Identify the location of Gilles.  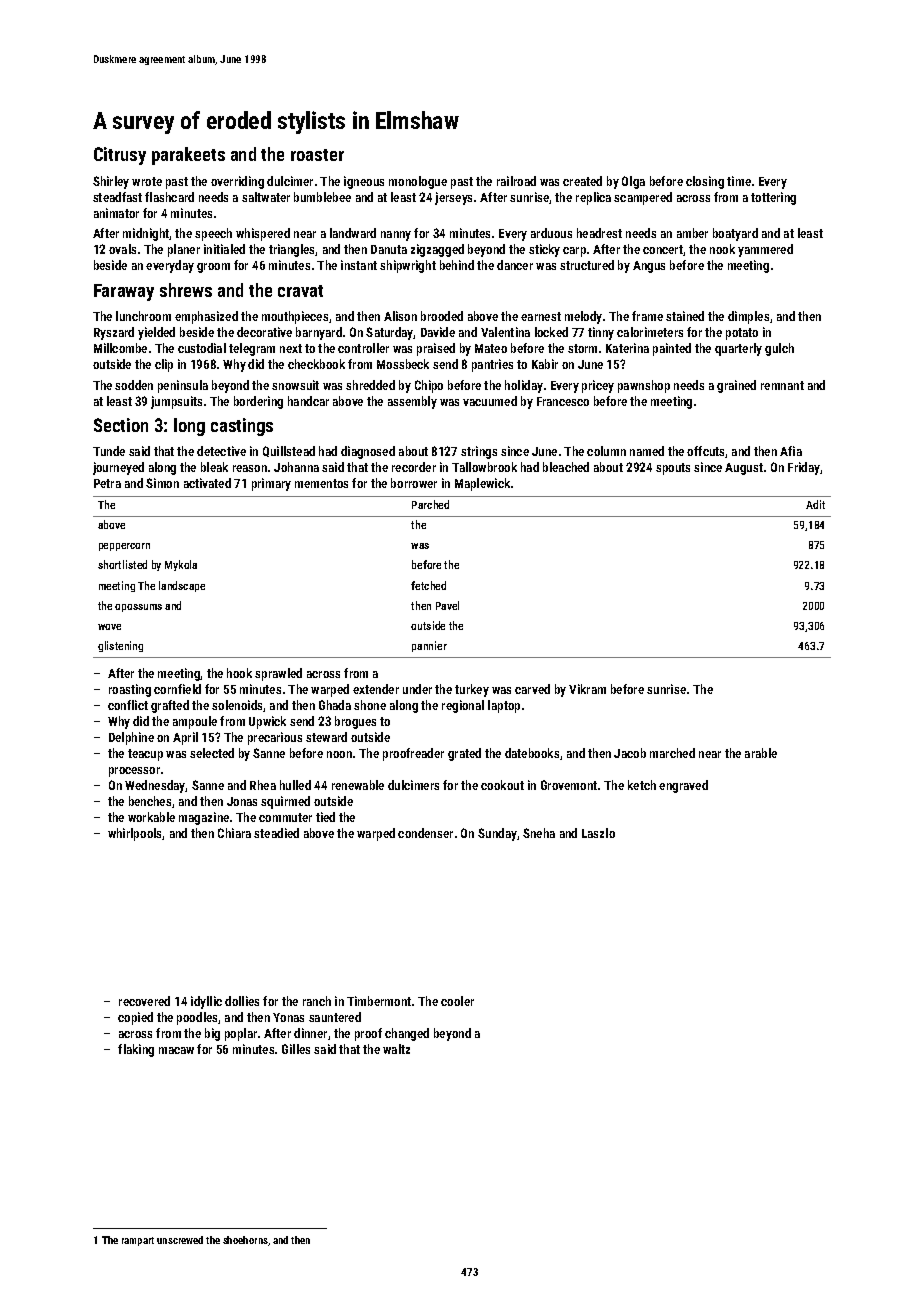
(296, 1049).
